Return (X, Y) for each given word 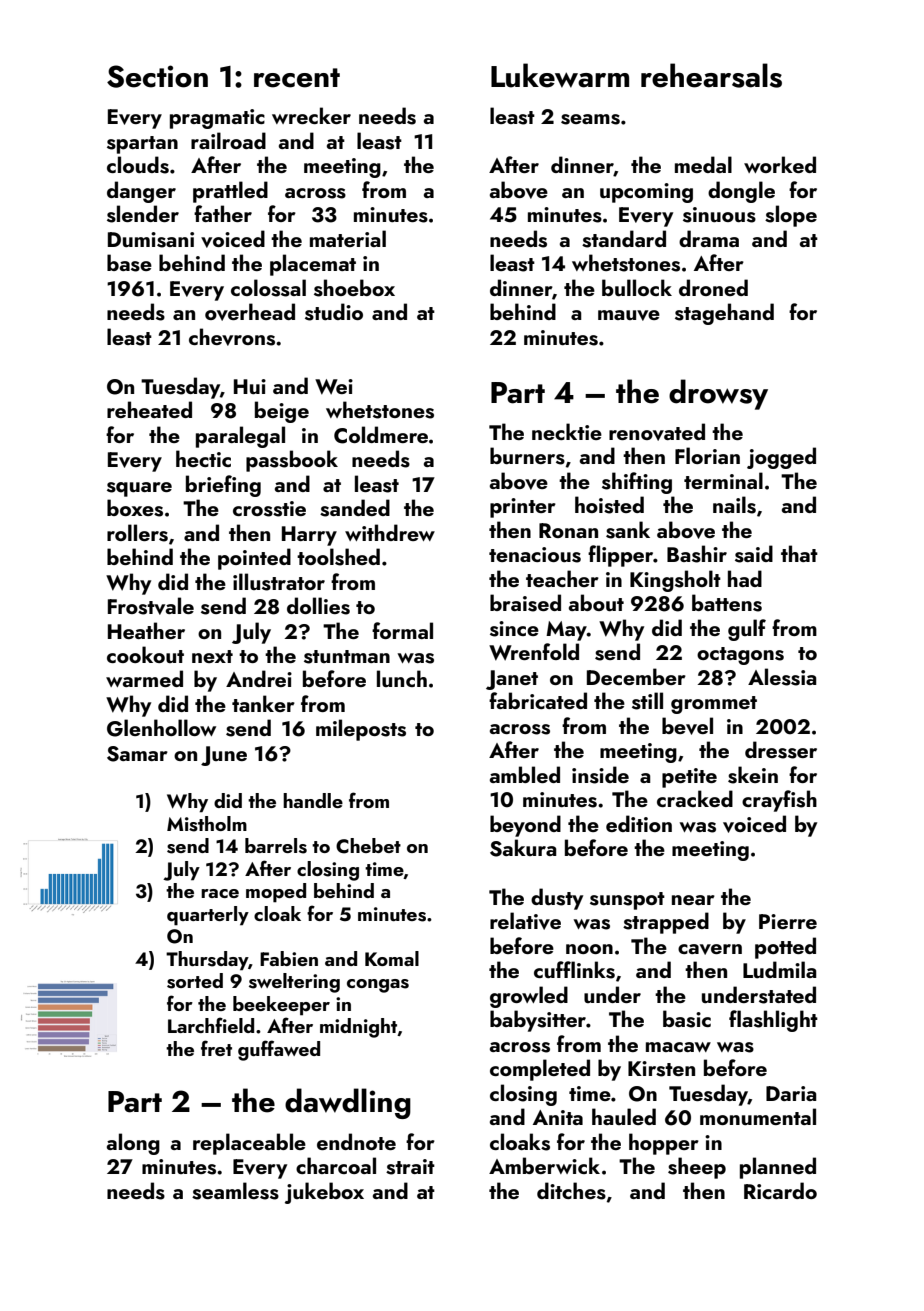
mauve (629, 315)
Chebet (368, 846)
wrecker (311, 115)
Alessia (782, 677)
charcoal (336, 1165)
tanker (263, 703)
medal (703, 164)
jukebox (324, 1193)
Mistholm (207, 824)
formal (402, 630)
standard (624, 239)
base (129, 263)
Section (157, 76)
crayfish (779, 801)
